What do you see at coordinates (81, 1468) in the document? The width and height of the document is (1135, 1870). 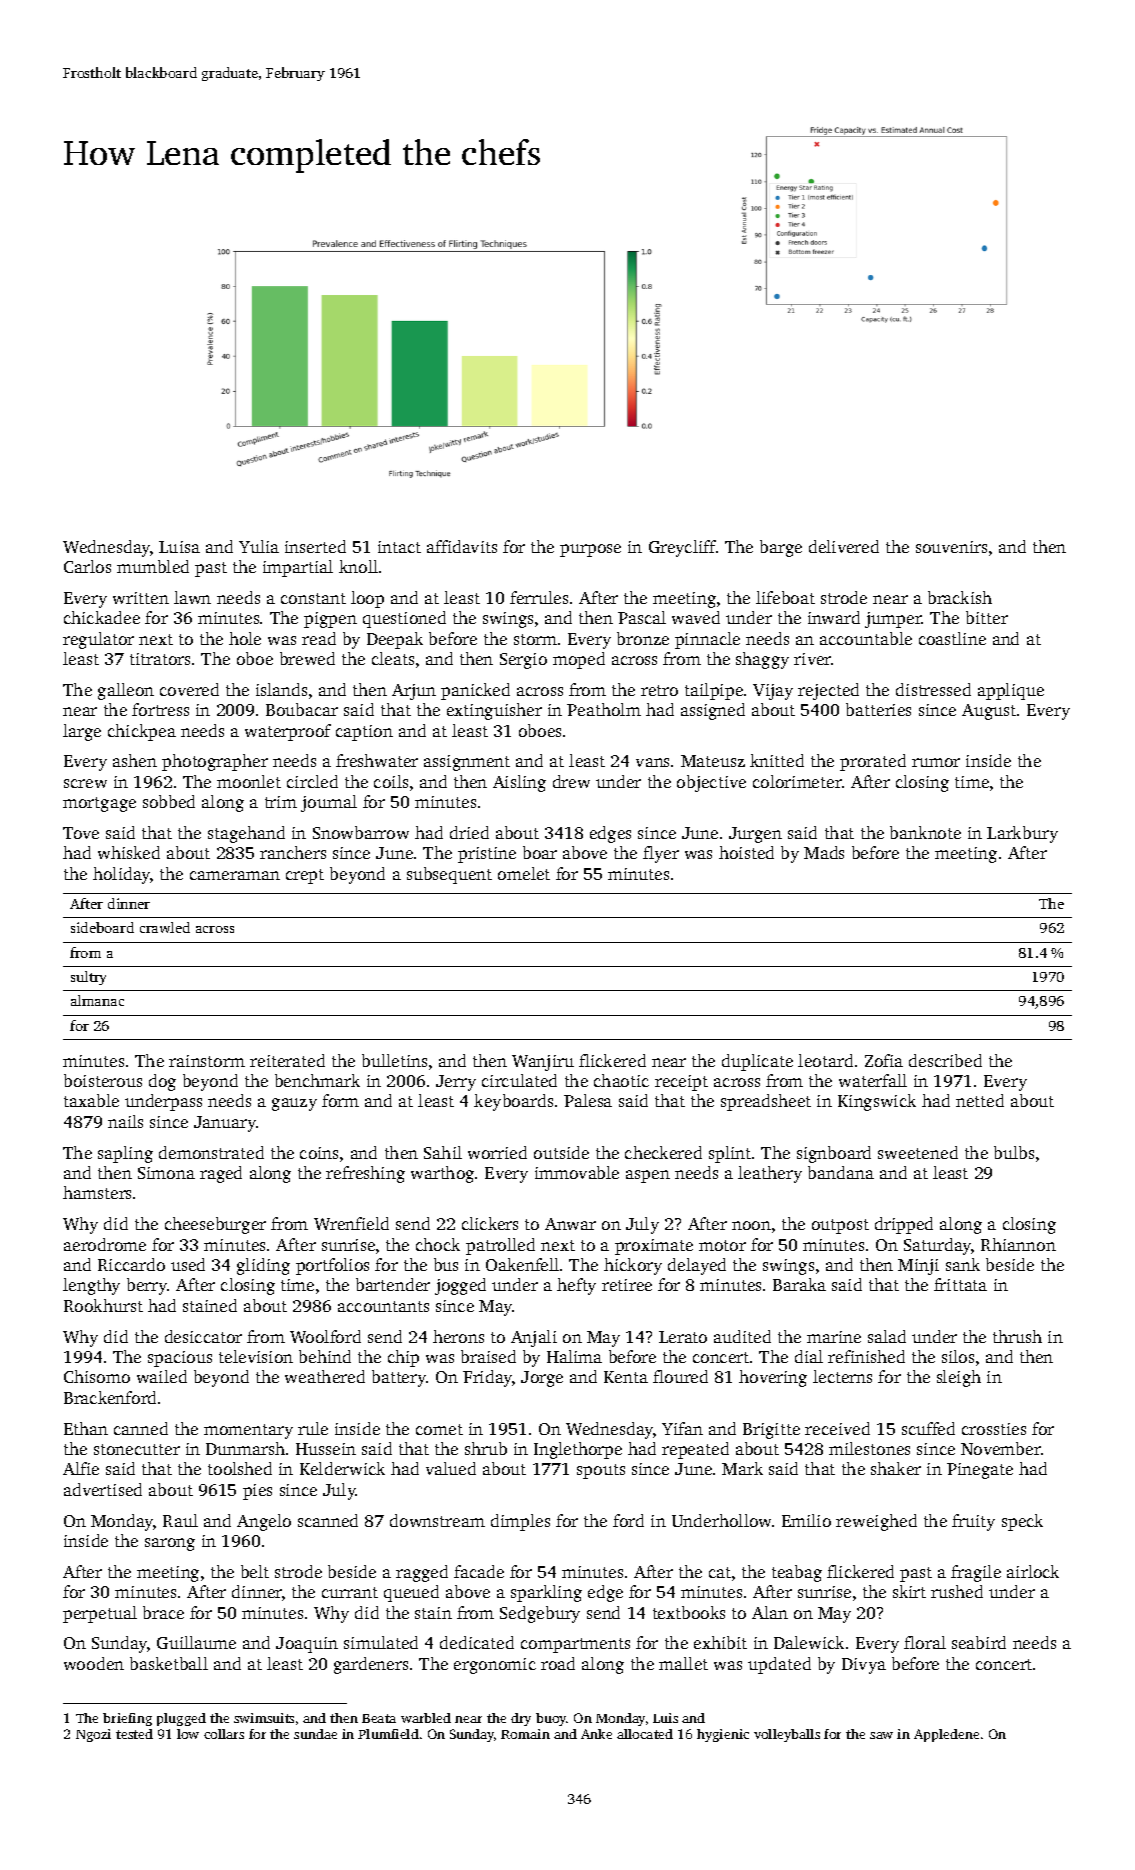 I see `Alfie` at bounding box center [81, 1468].
